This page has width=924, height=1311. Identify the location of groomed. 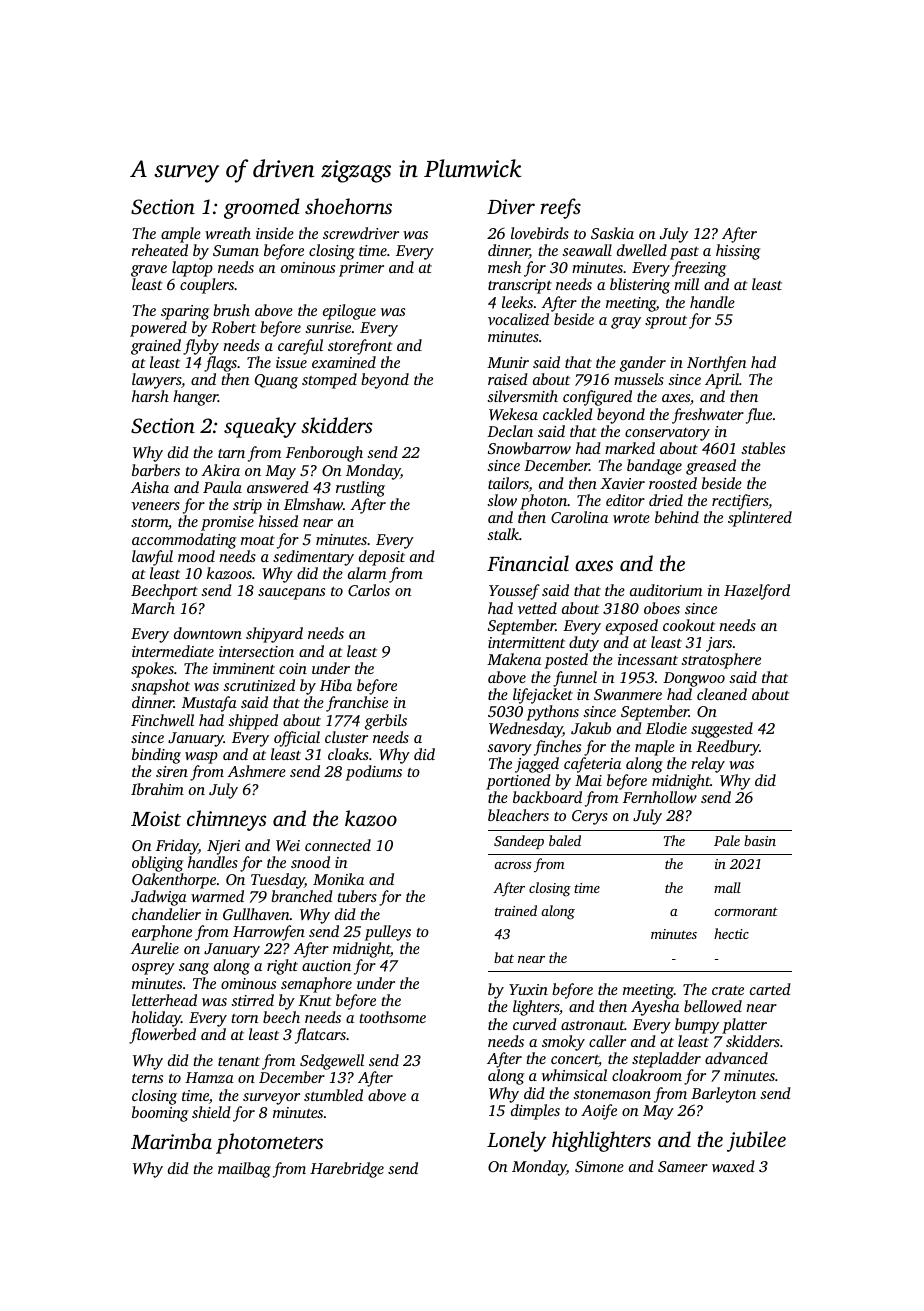
(261, 208).
